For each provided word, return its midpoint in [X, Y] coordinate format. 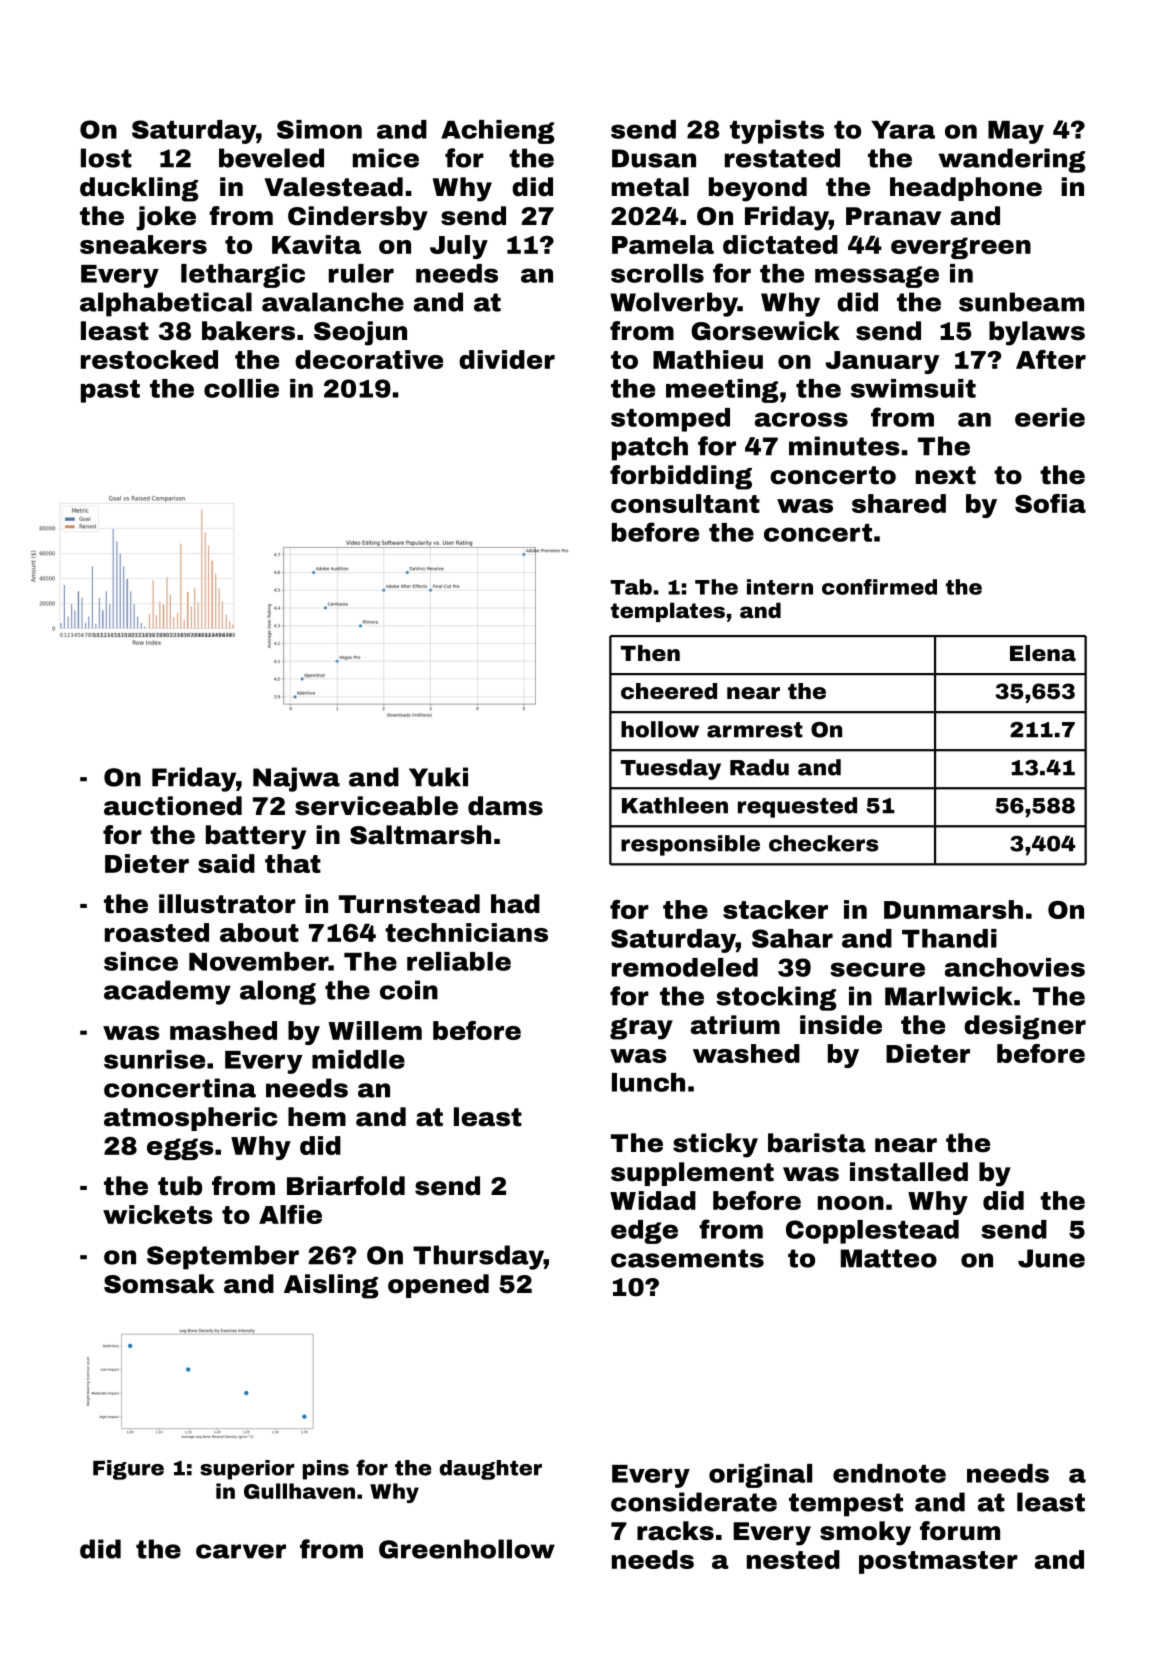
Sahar [792, 938]
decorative [369, 359]
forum [960, 1531]
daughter [491, 1470]
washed [746, 1053]
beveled [271, 158]
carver [241, 1551]
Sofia [1050, 503]
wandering [1012, 160]
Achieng [498, 132]
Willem [375, 1030]
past [110, 391]
